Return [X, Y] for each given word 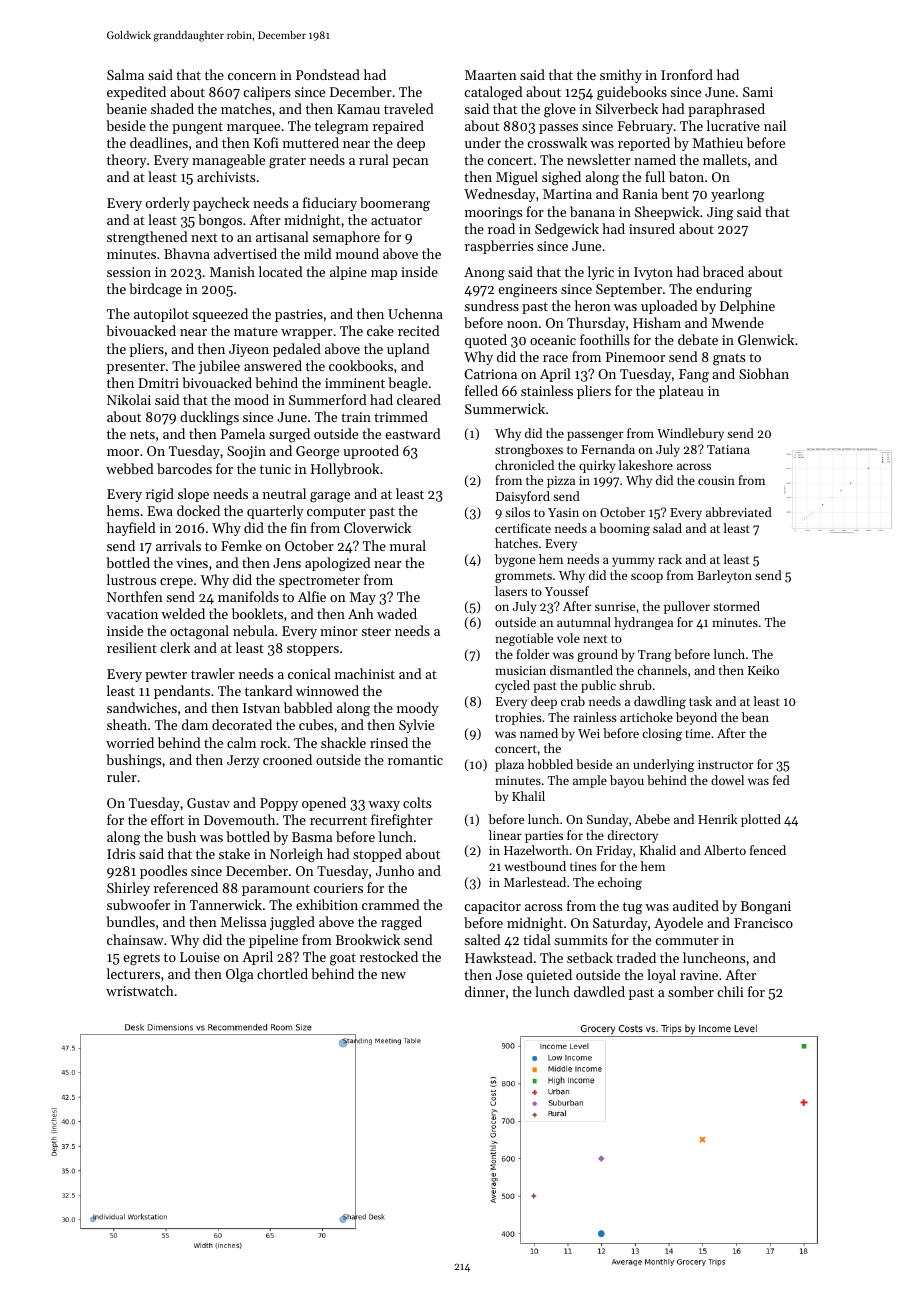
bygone [515, 560]
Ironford [687, 74]
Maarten [491, 75]
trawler [213, 673]
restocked [389, 956]
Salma [125, 74]
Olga [240, 975]
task [700, 701]
